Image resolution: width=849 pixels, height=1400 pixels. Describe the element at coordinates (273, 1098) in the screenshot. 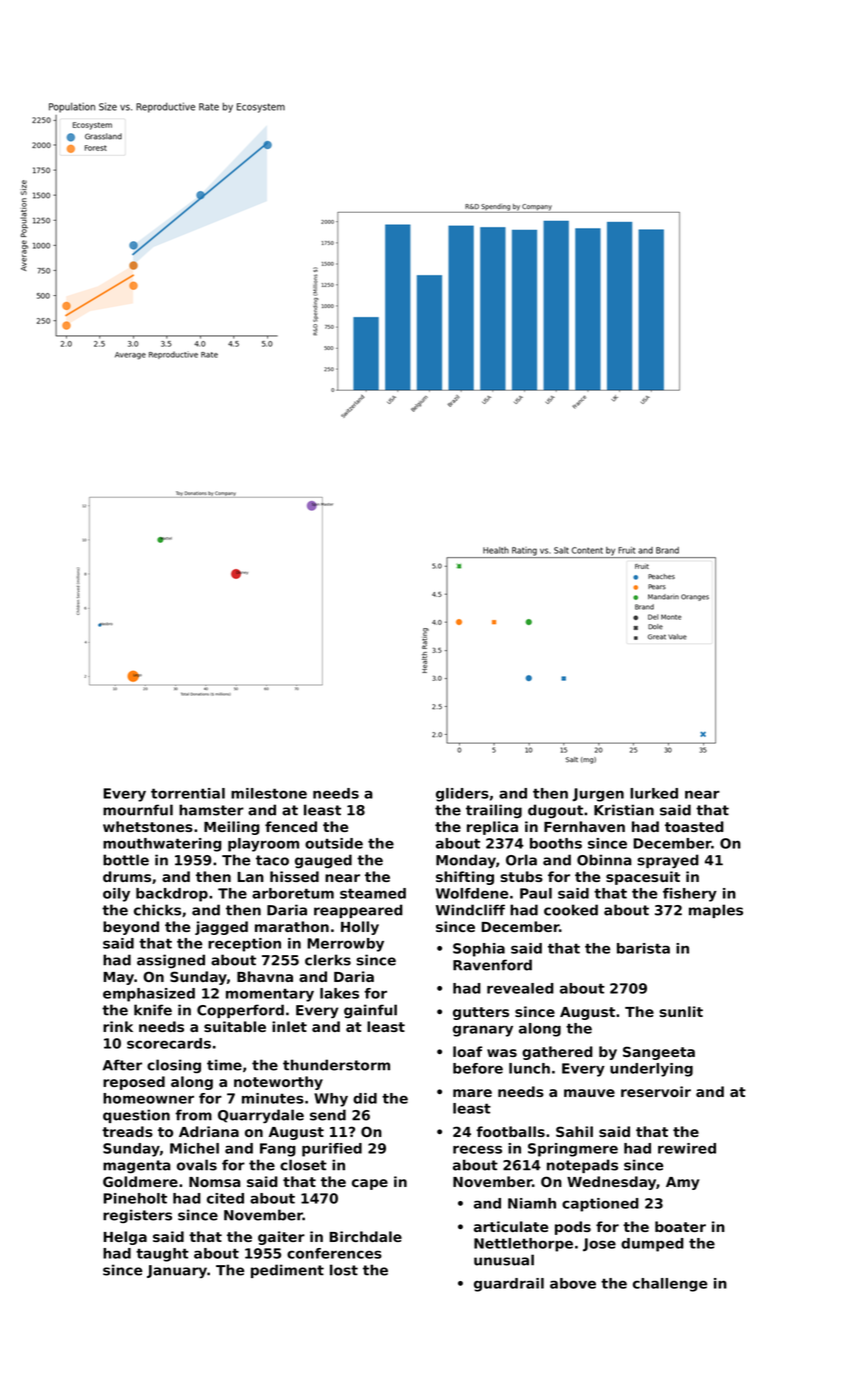

I see `minutes` at that location.
